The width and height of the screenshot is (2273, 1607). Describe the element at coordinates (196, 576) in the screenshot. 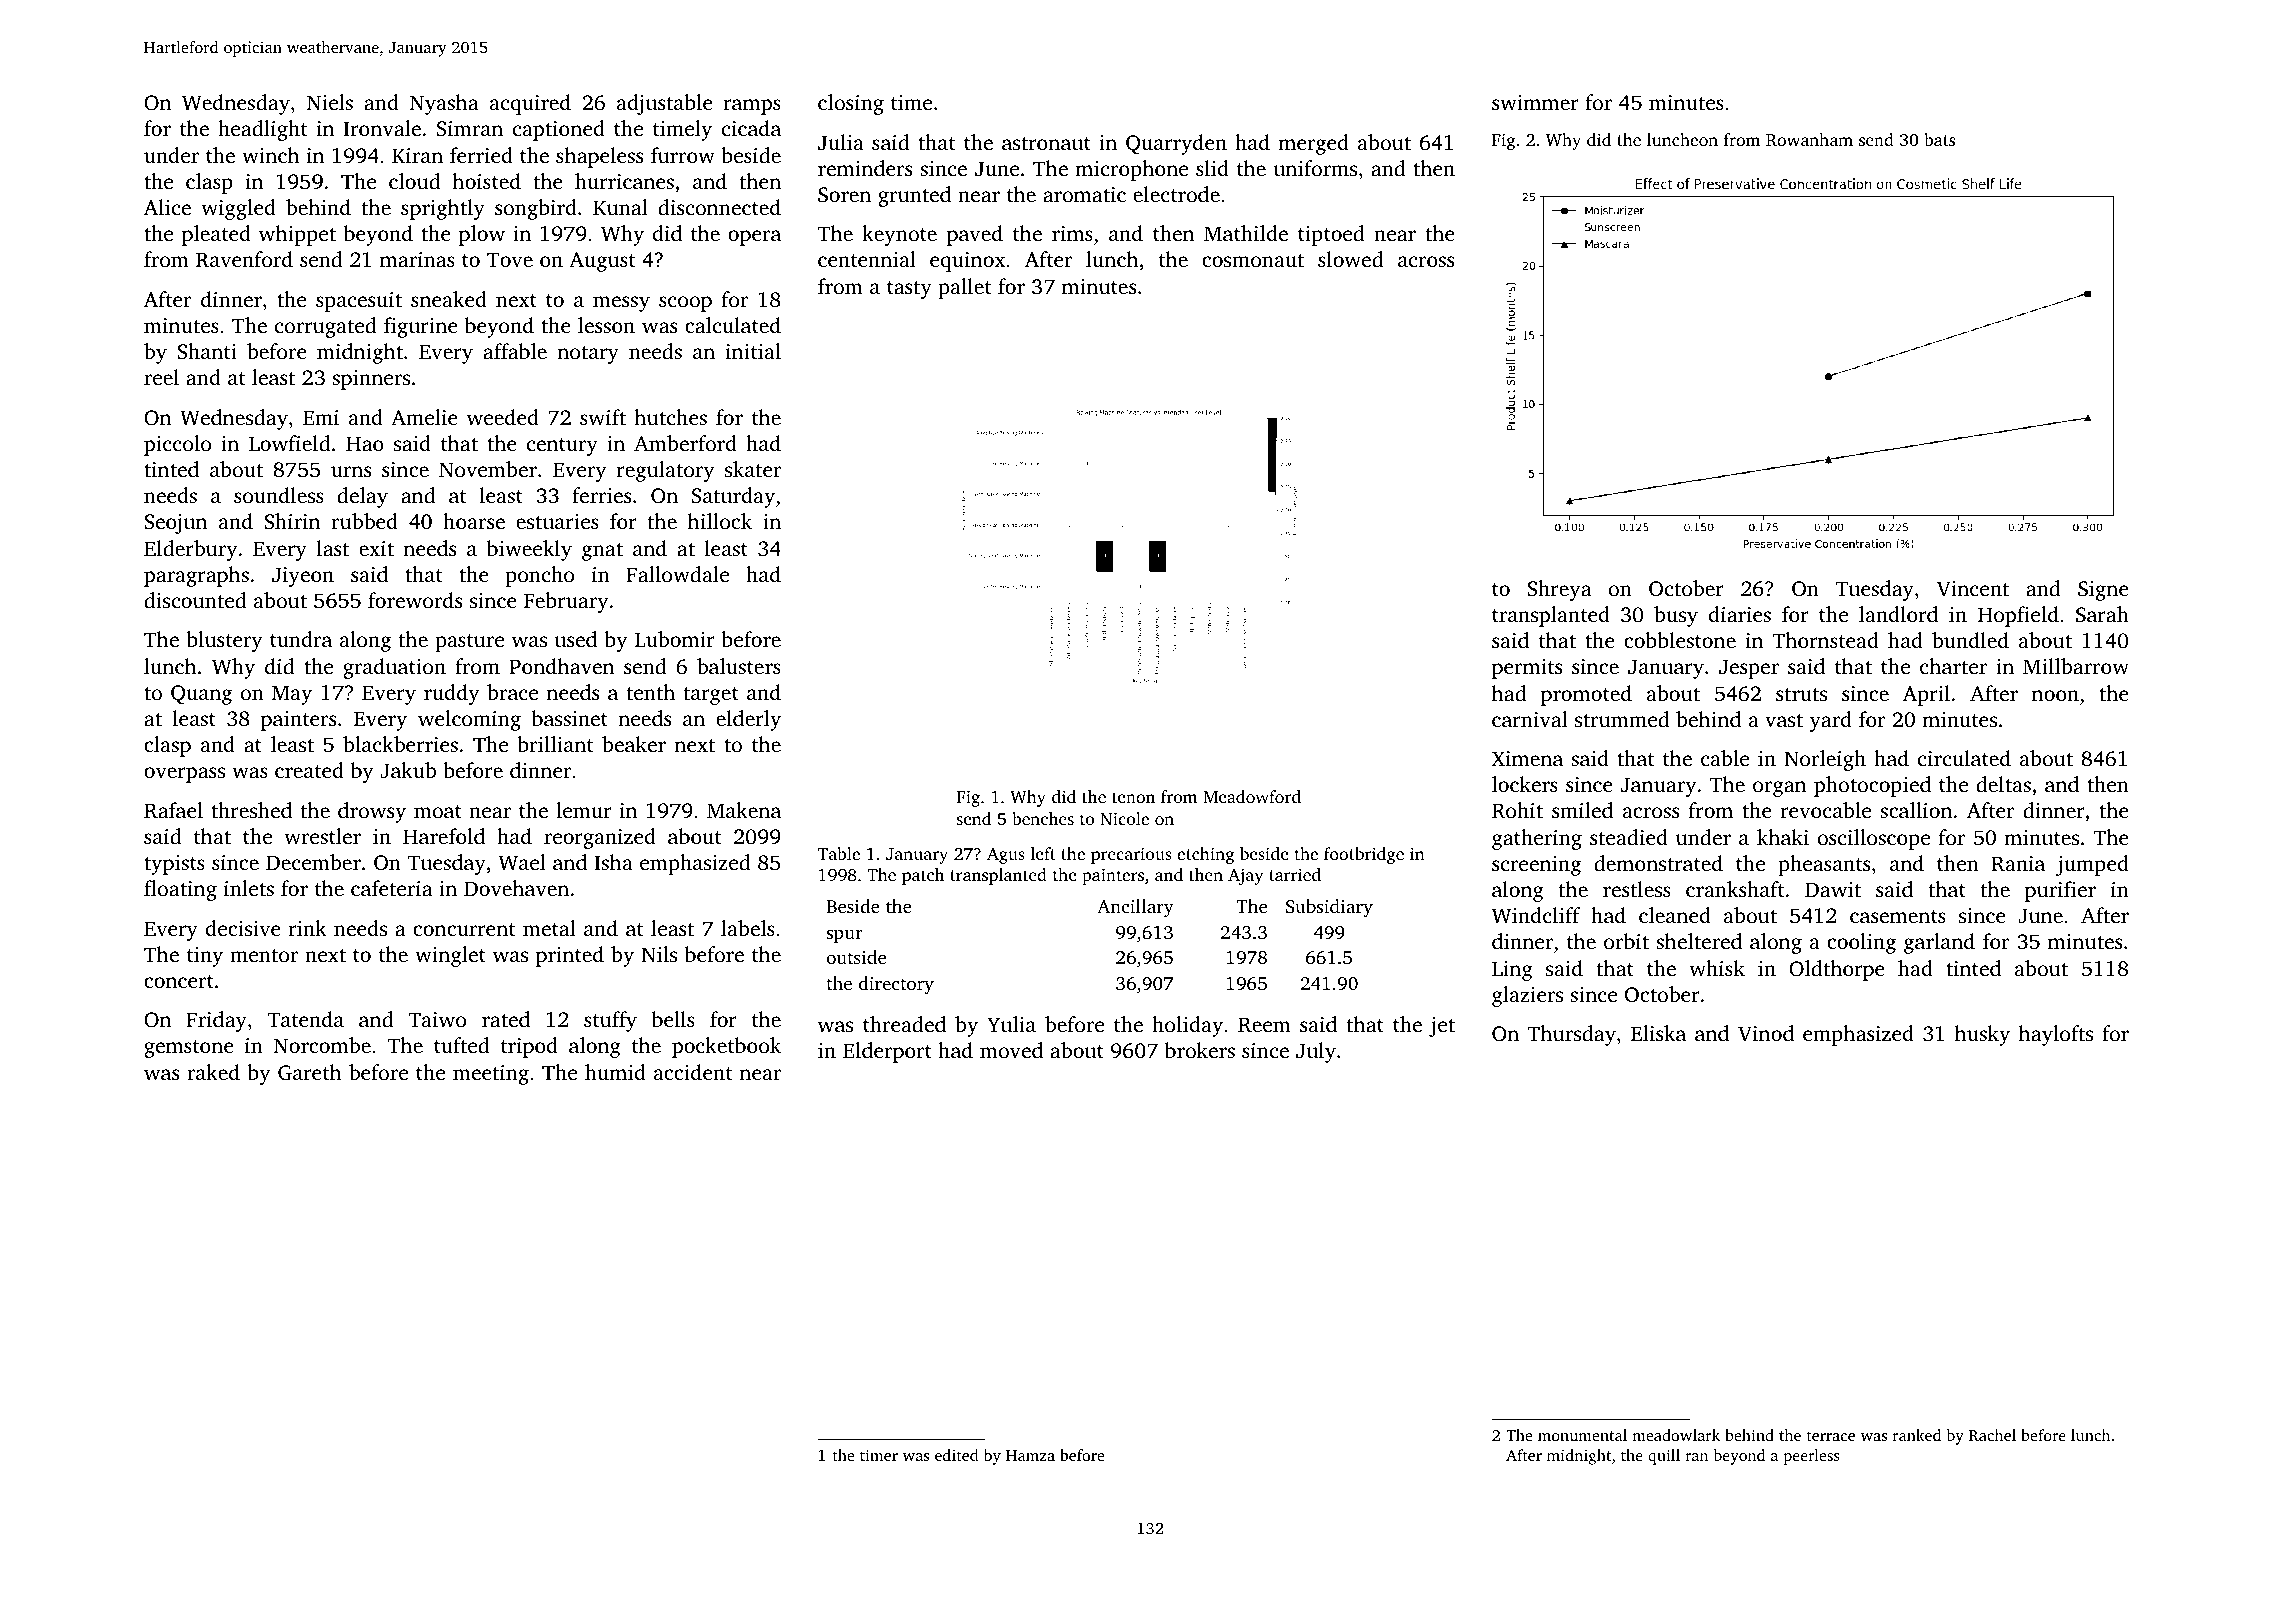

I see `paragraphs` at that location.
